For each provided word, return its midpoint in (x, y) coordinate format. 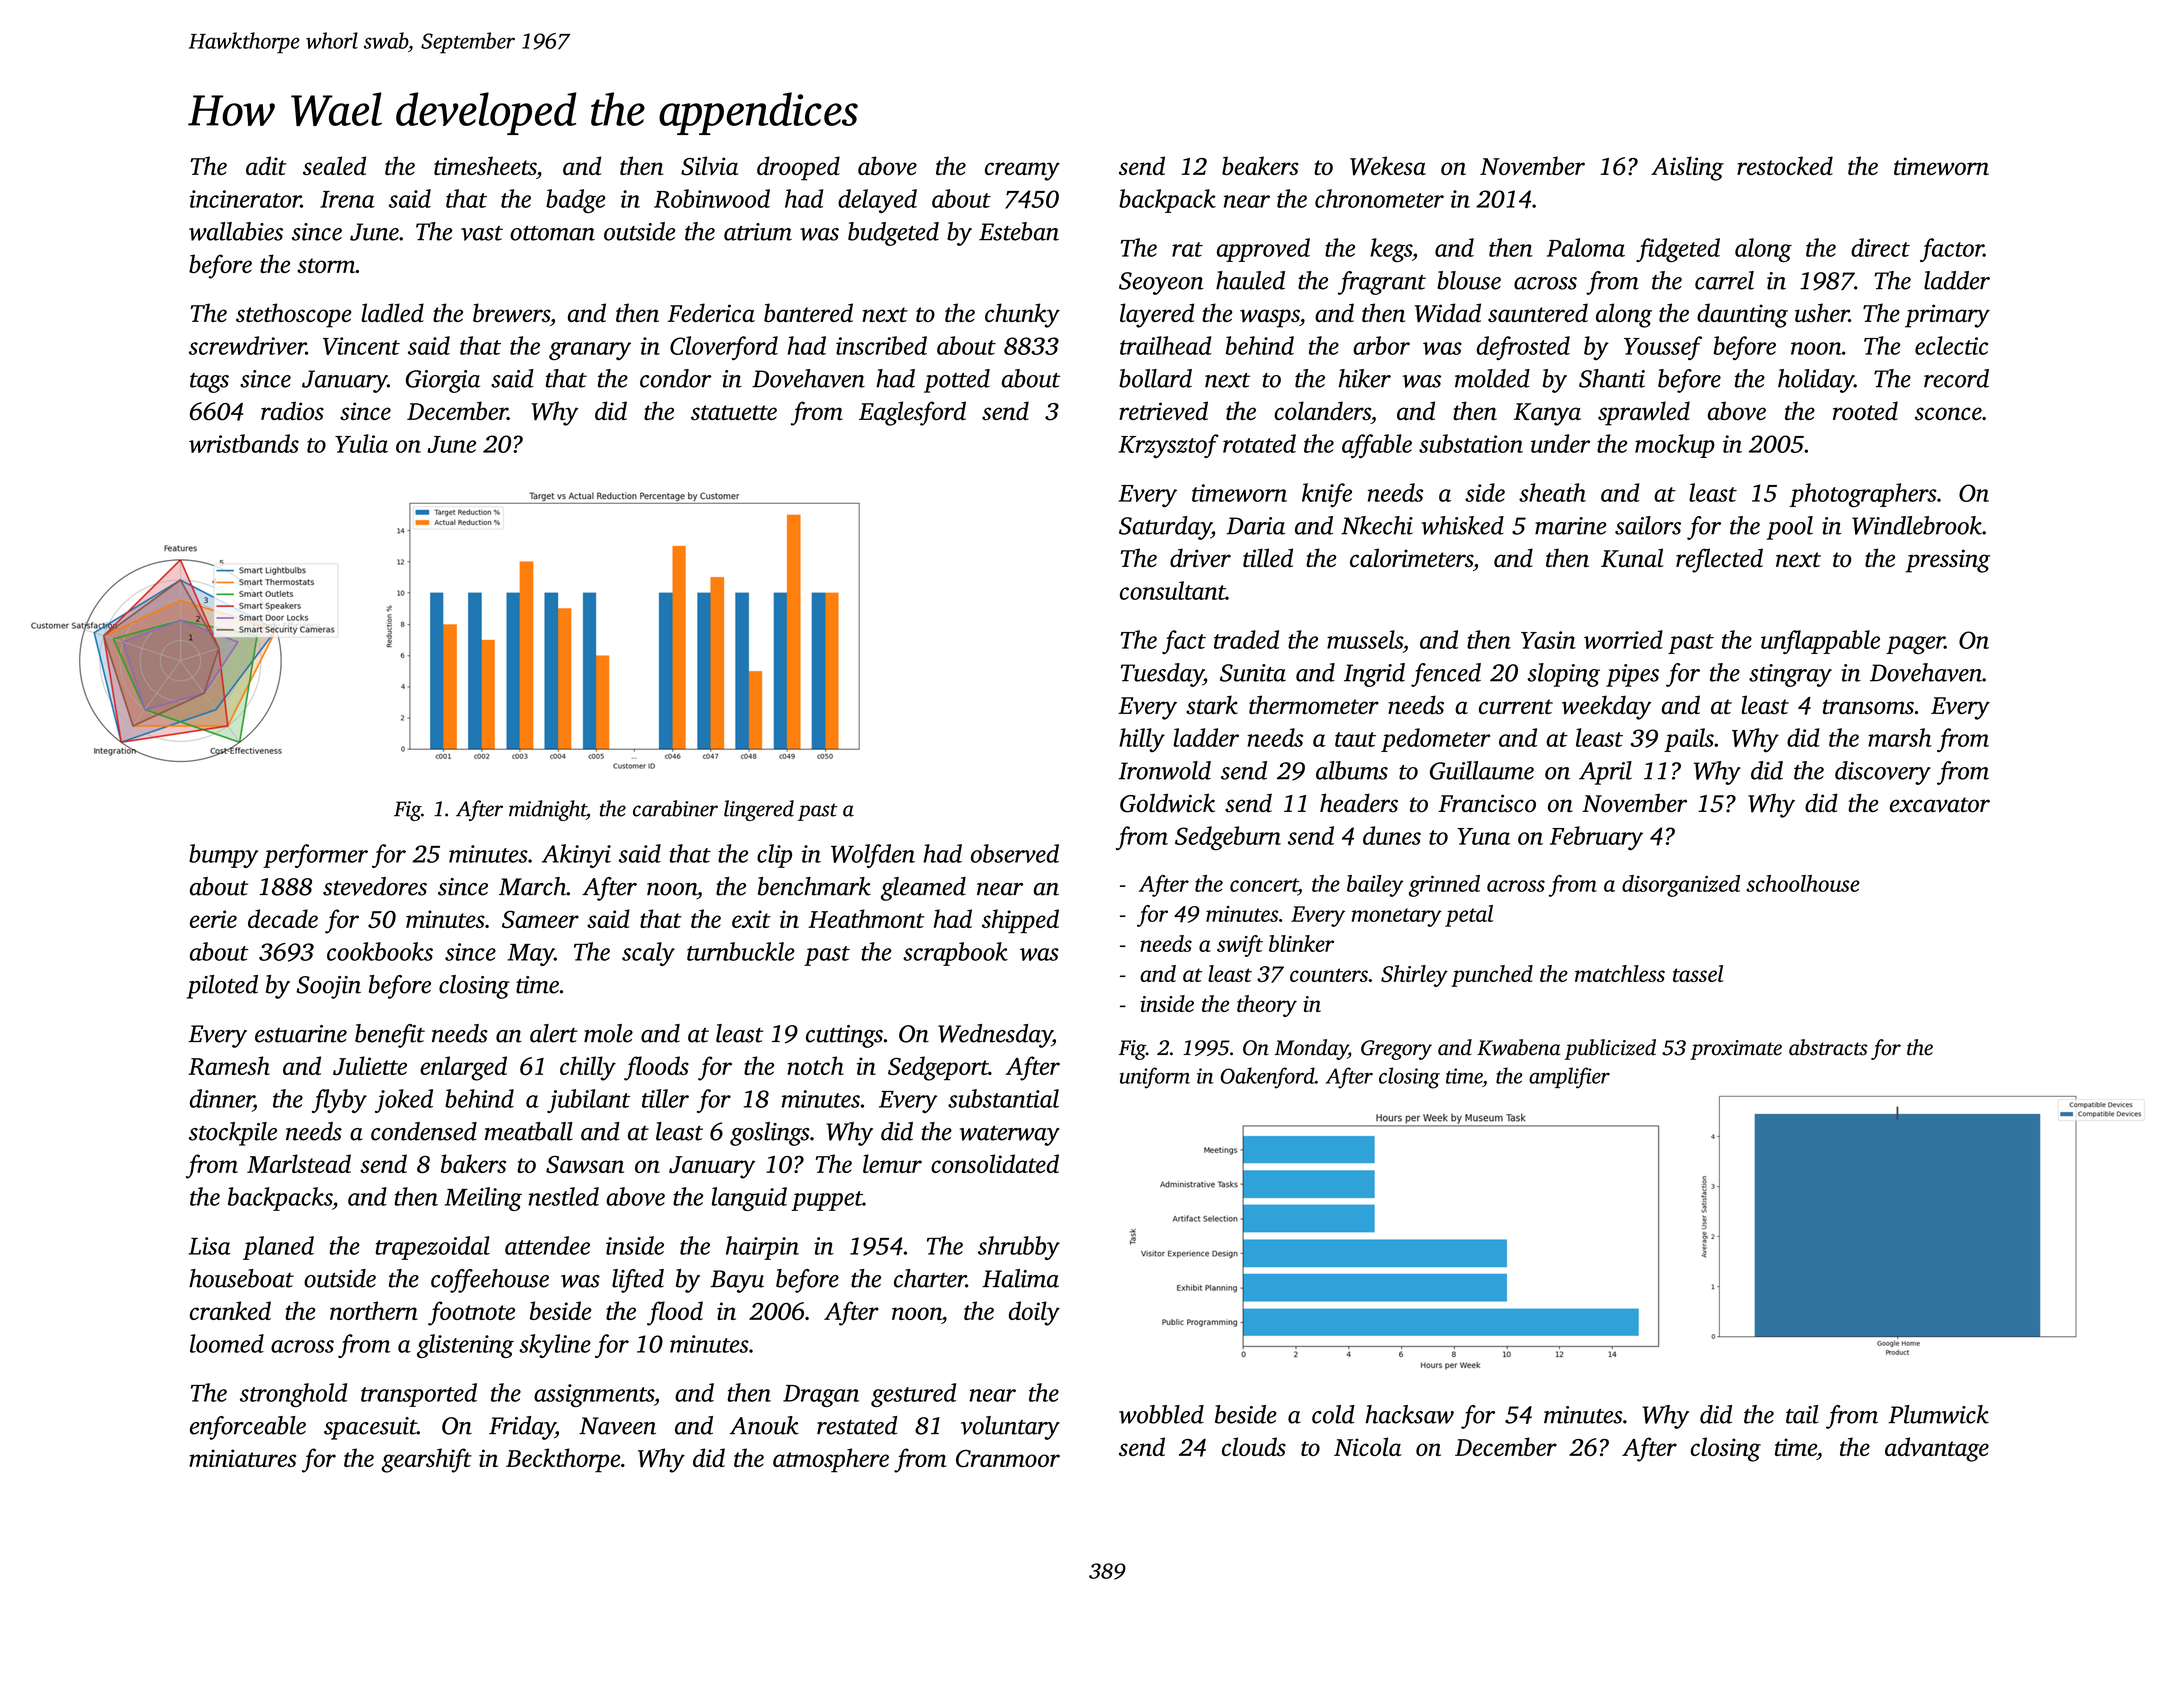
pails (1689, 740)
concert (1264, 885)
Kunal (1632, 558)
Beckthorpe (563, 1460)
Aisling (1687, 168)
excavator (1940, 805)
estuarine (301, 1034)
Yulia (361, 443)
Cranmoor (1008, 1458)
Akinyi (576, 856)
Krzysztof (1169, 446)
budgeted (893, 234)
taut (1355, 739)
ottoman (552, 233)
